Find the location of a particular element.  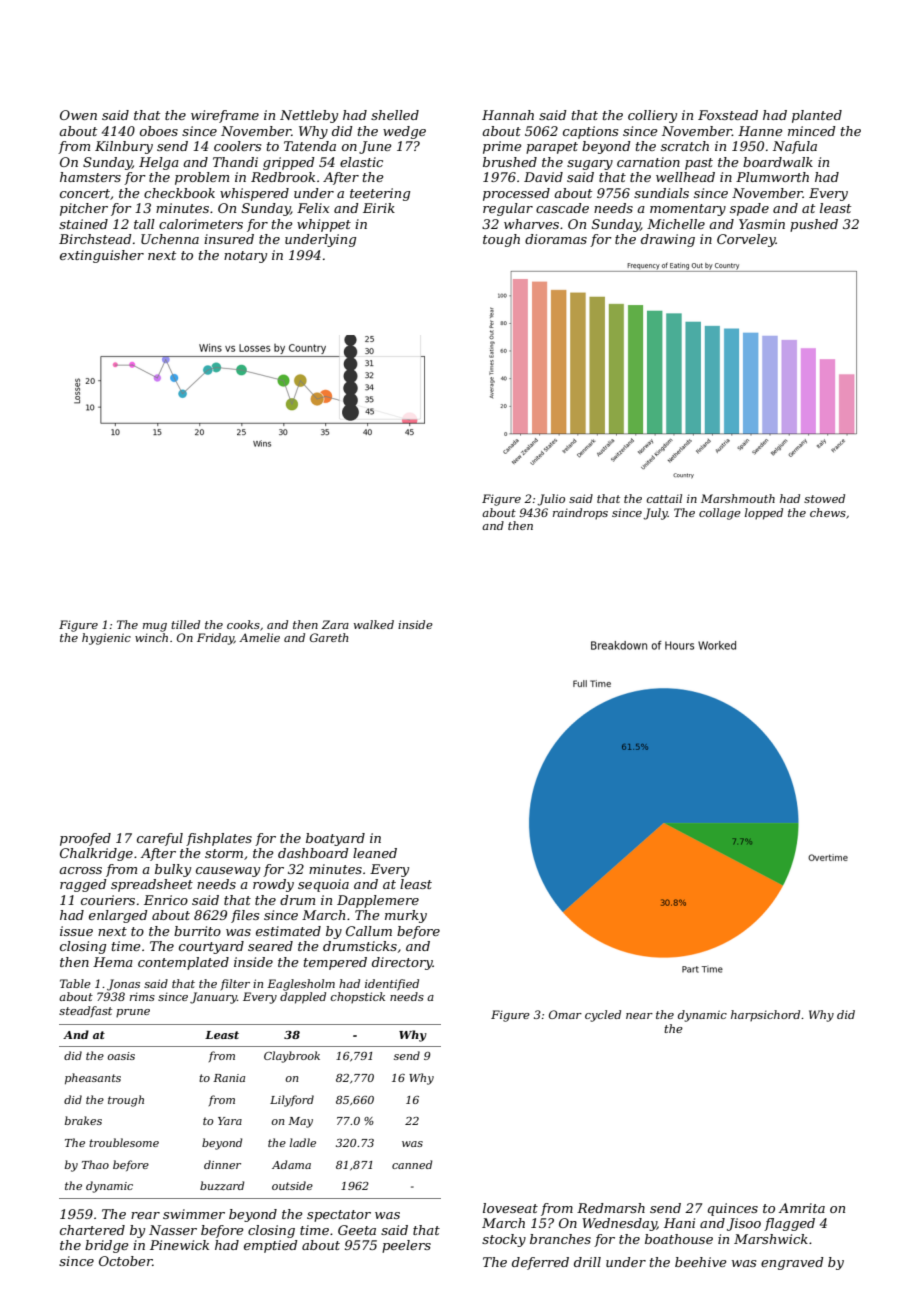

leaned is located at coordinates (375, 853).
